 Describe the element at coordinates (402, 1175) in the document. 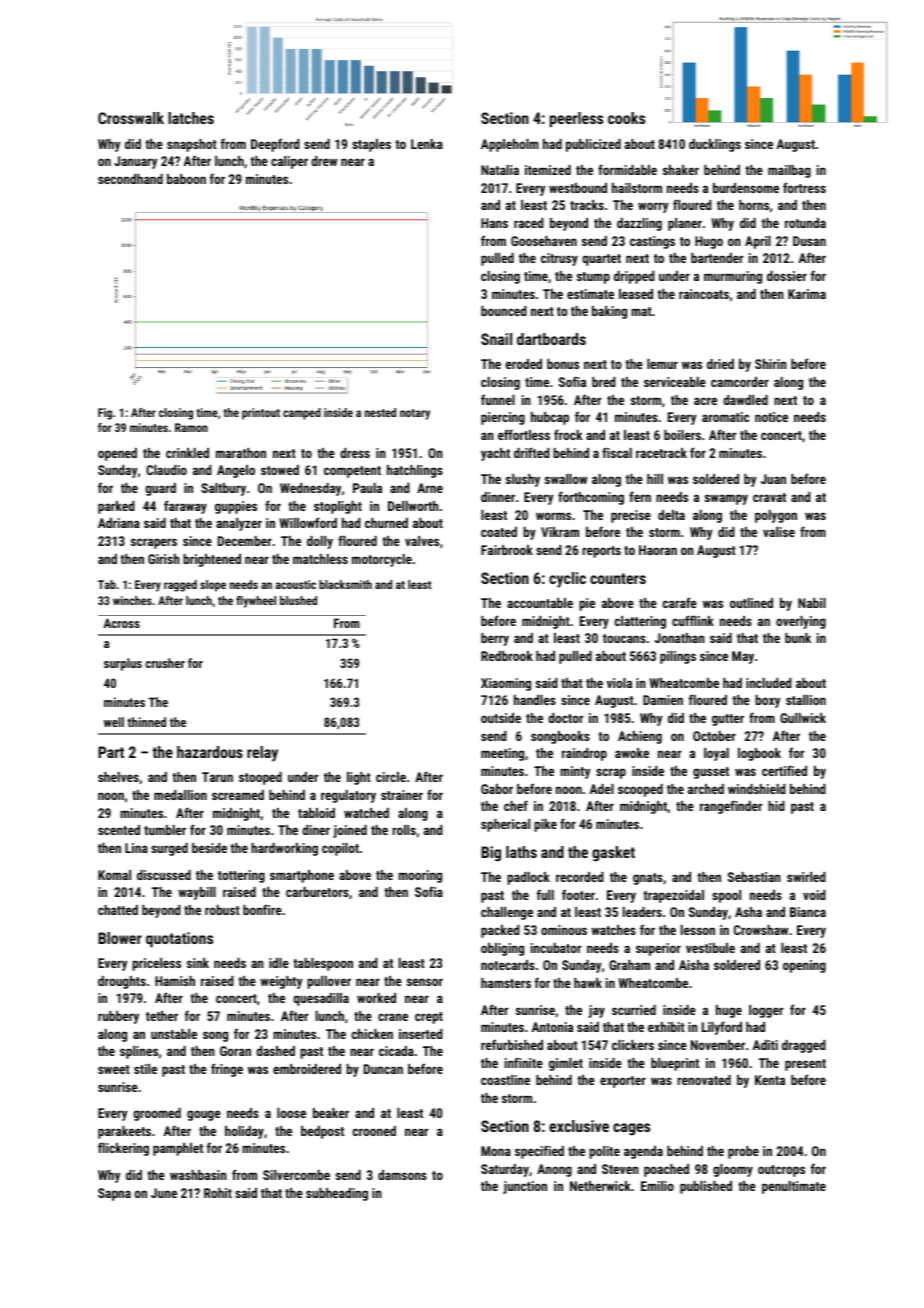

I see `damsons` at that location.
